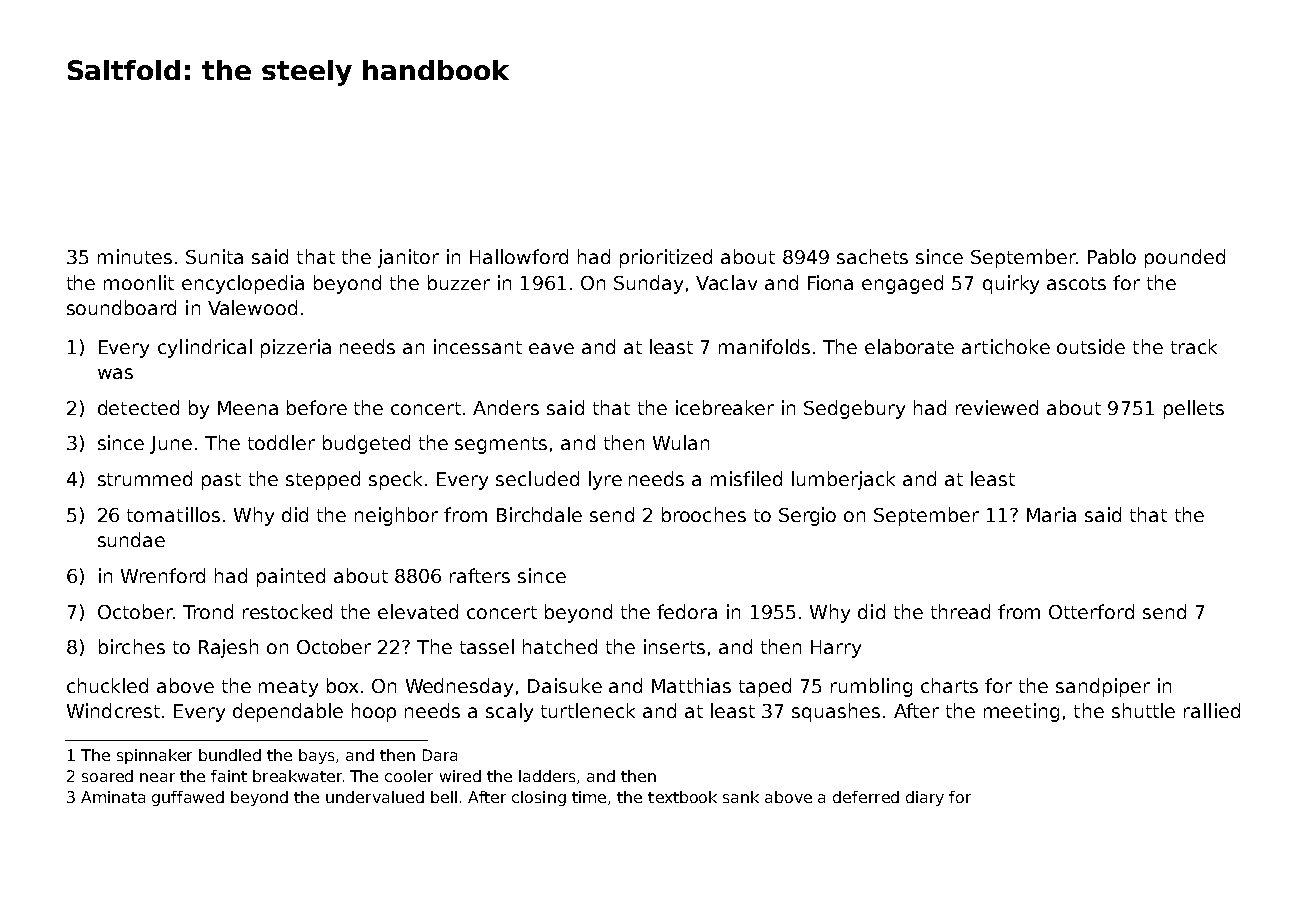  Describe the element at coordinates (173, 514) in the screenshot. I see `tomatillos` at that location.
